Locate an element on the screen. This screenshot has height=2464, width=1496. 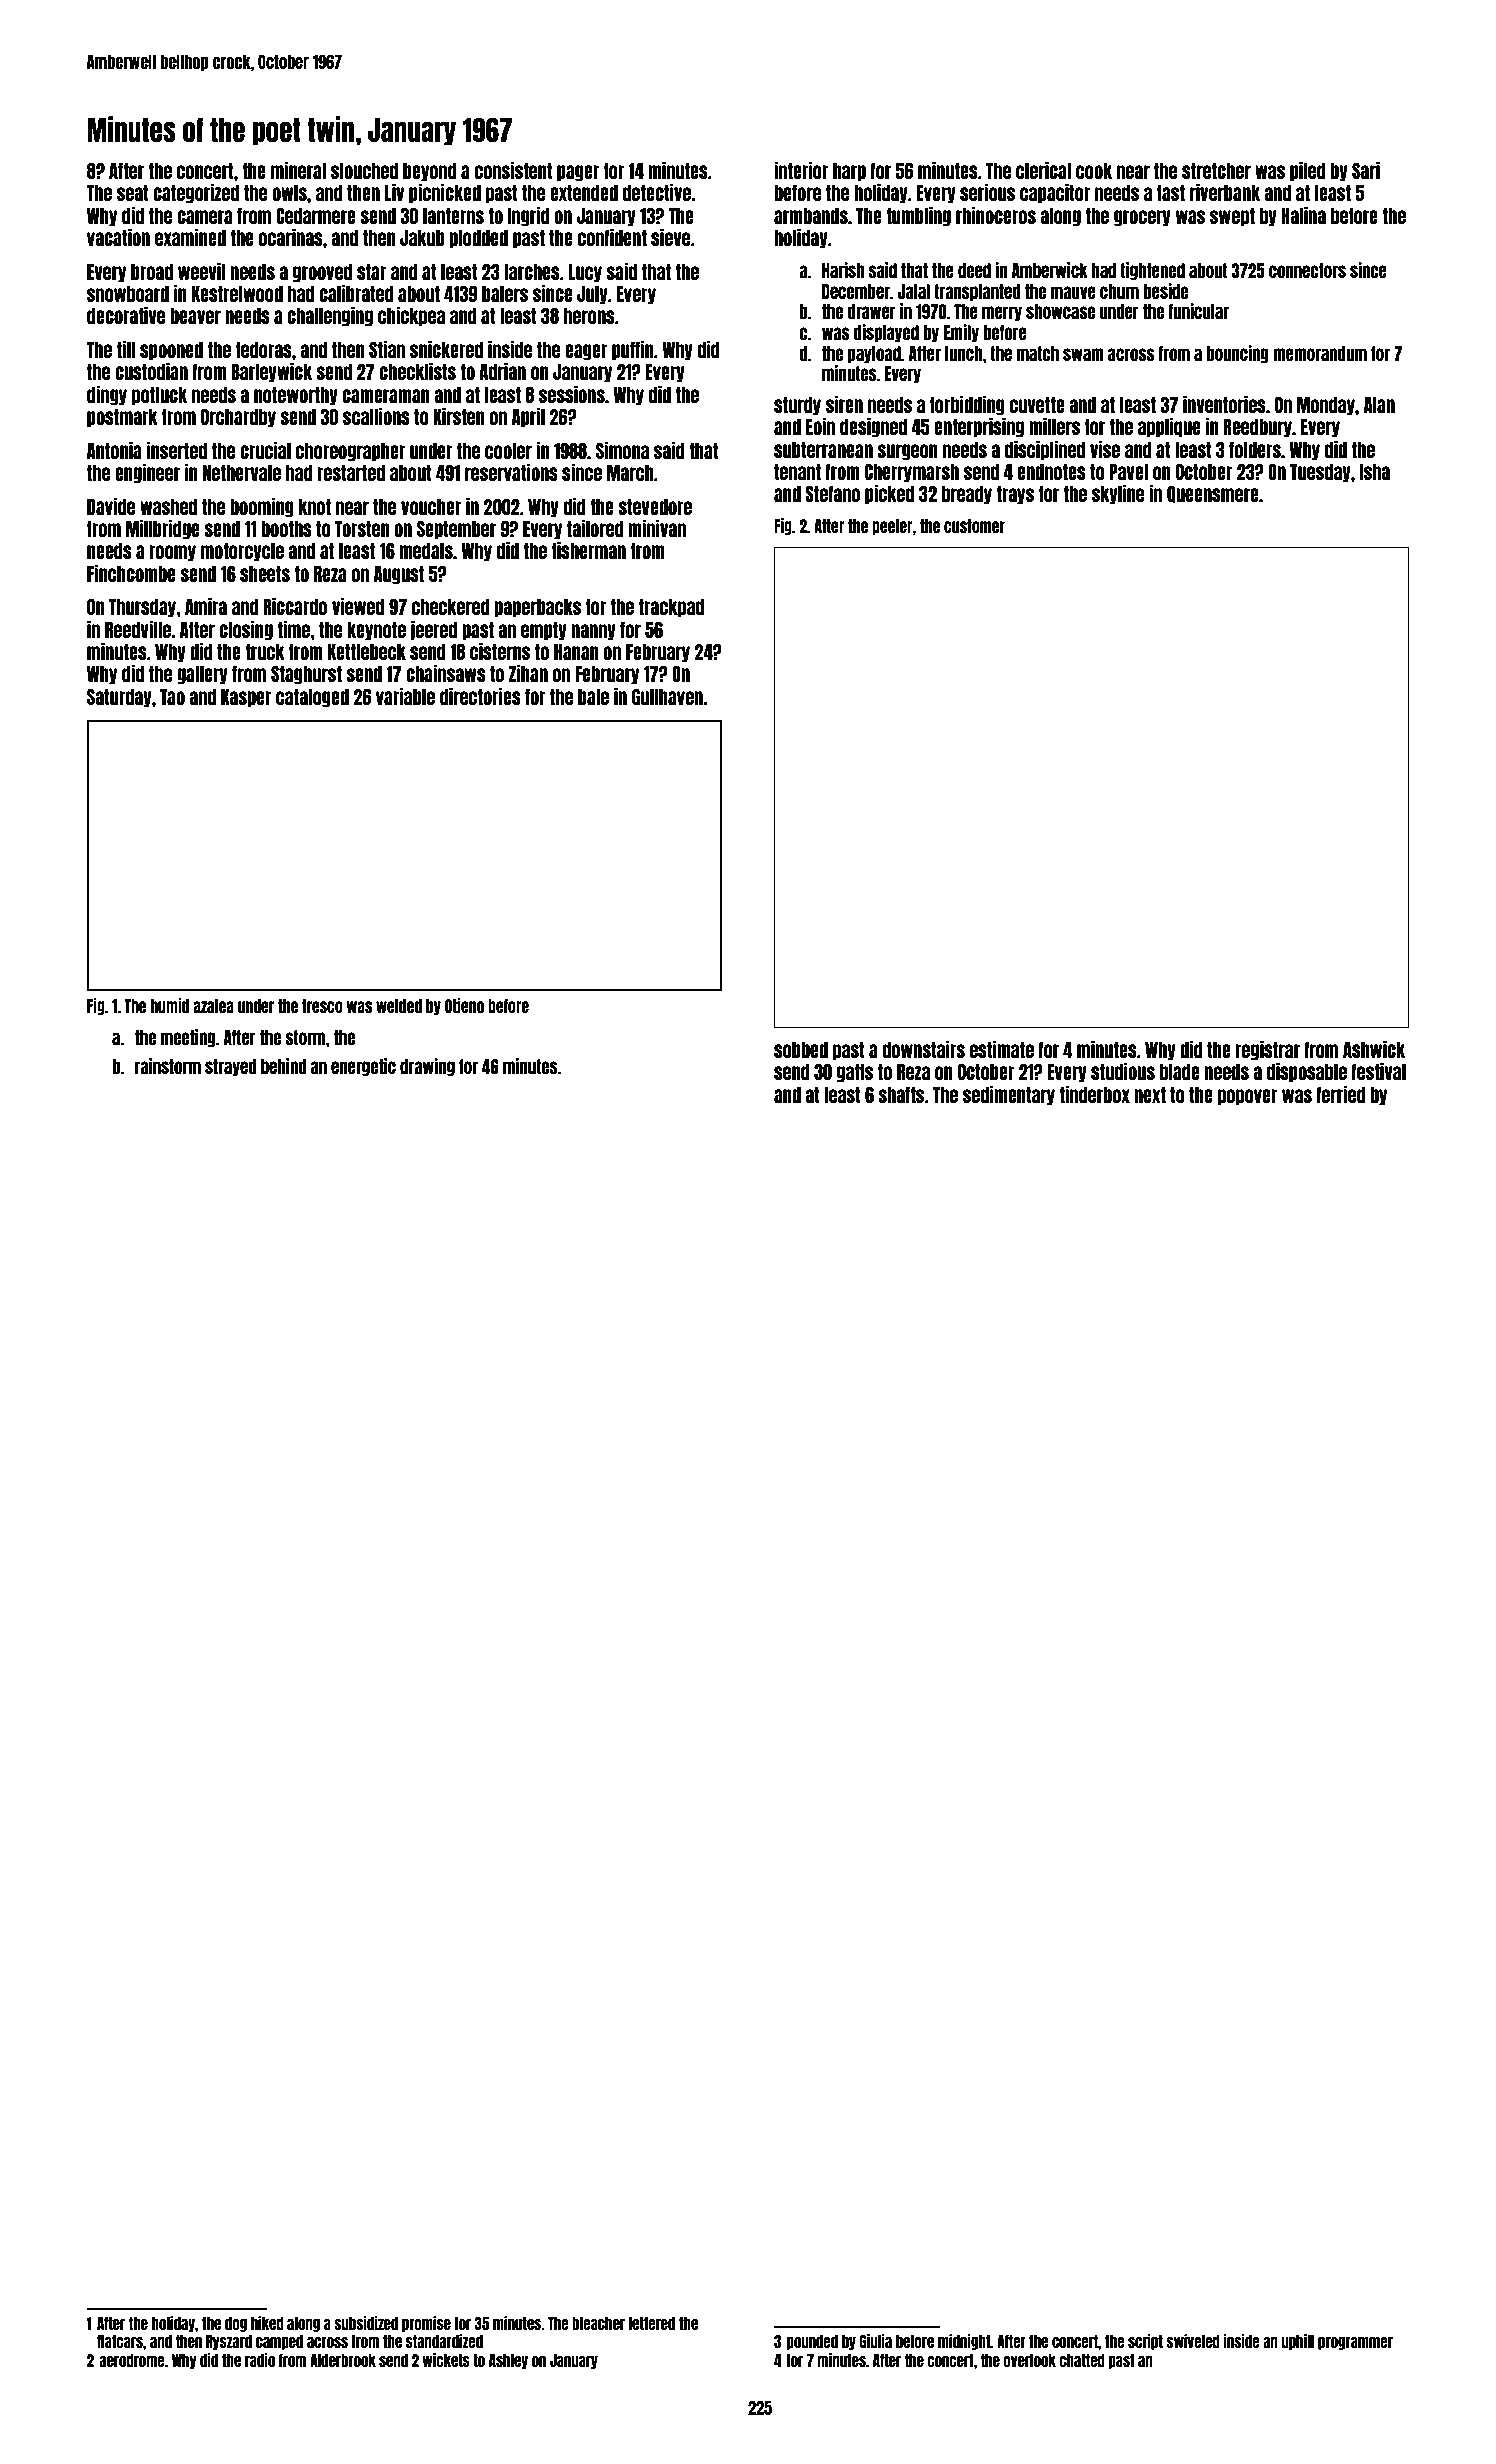
Sari is located at coordinates (1366, 170).
